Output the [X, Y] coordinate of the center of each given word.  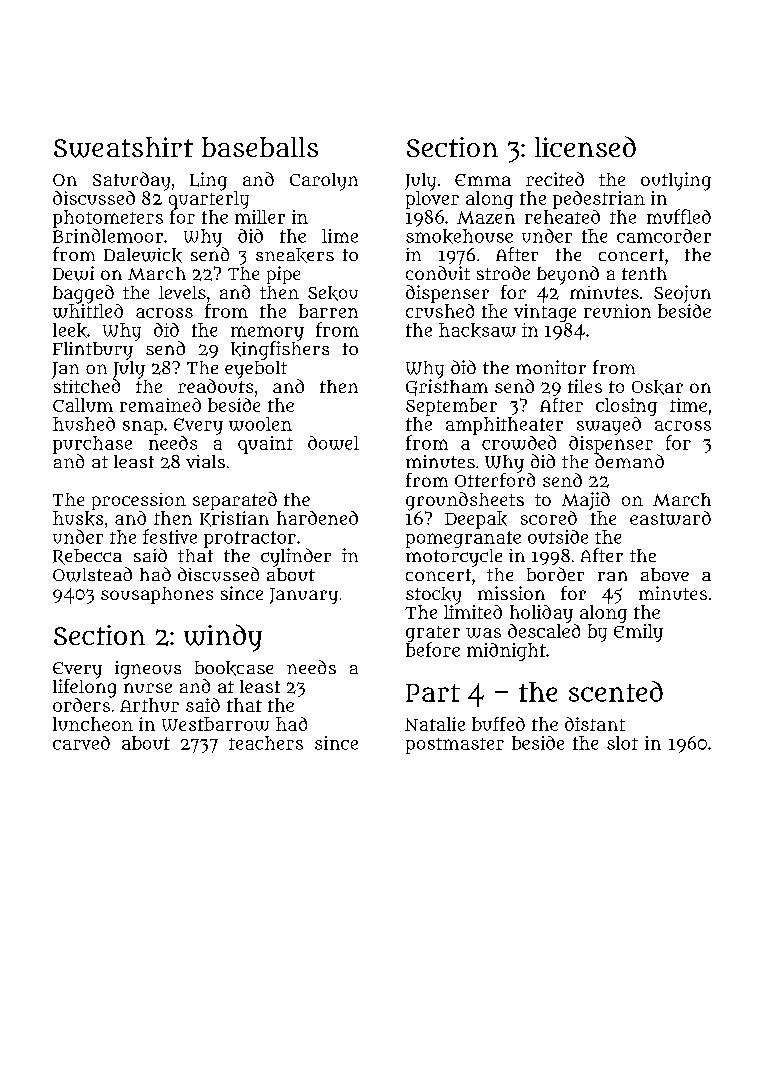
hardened [317, 518]
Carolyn [324, 182]
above [665, 574]
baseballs [260, 147]
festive [170, 536]
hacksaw [477, 330]
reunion [617, 311]
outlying [676, 181]
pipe [283, 275]
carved [81, 743]
